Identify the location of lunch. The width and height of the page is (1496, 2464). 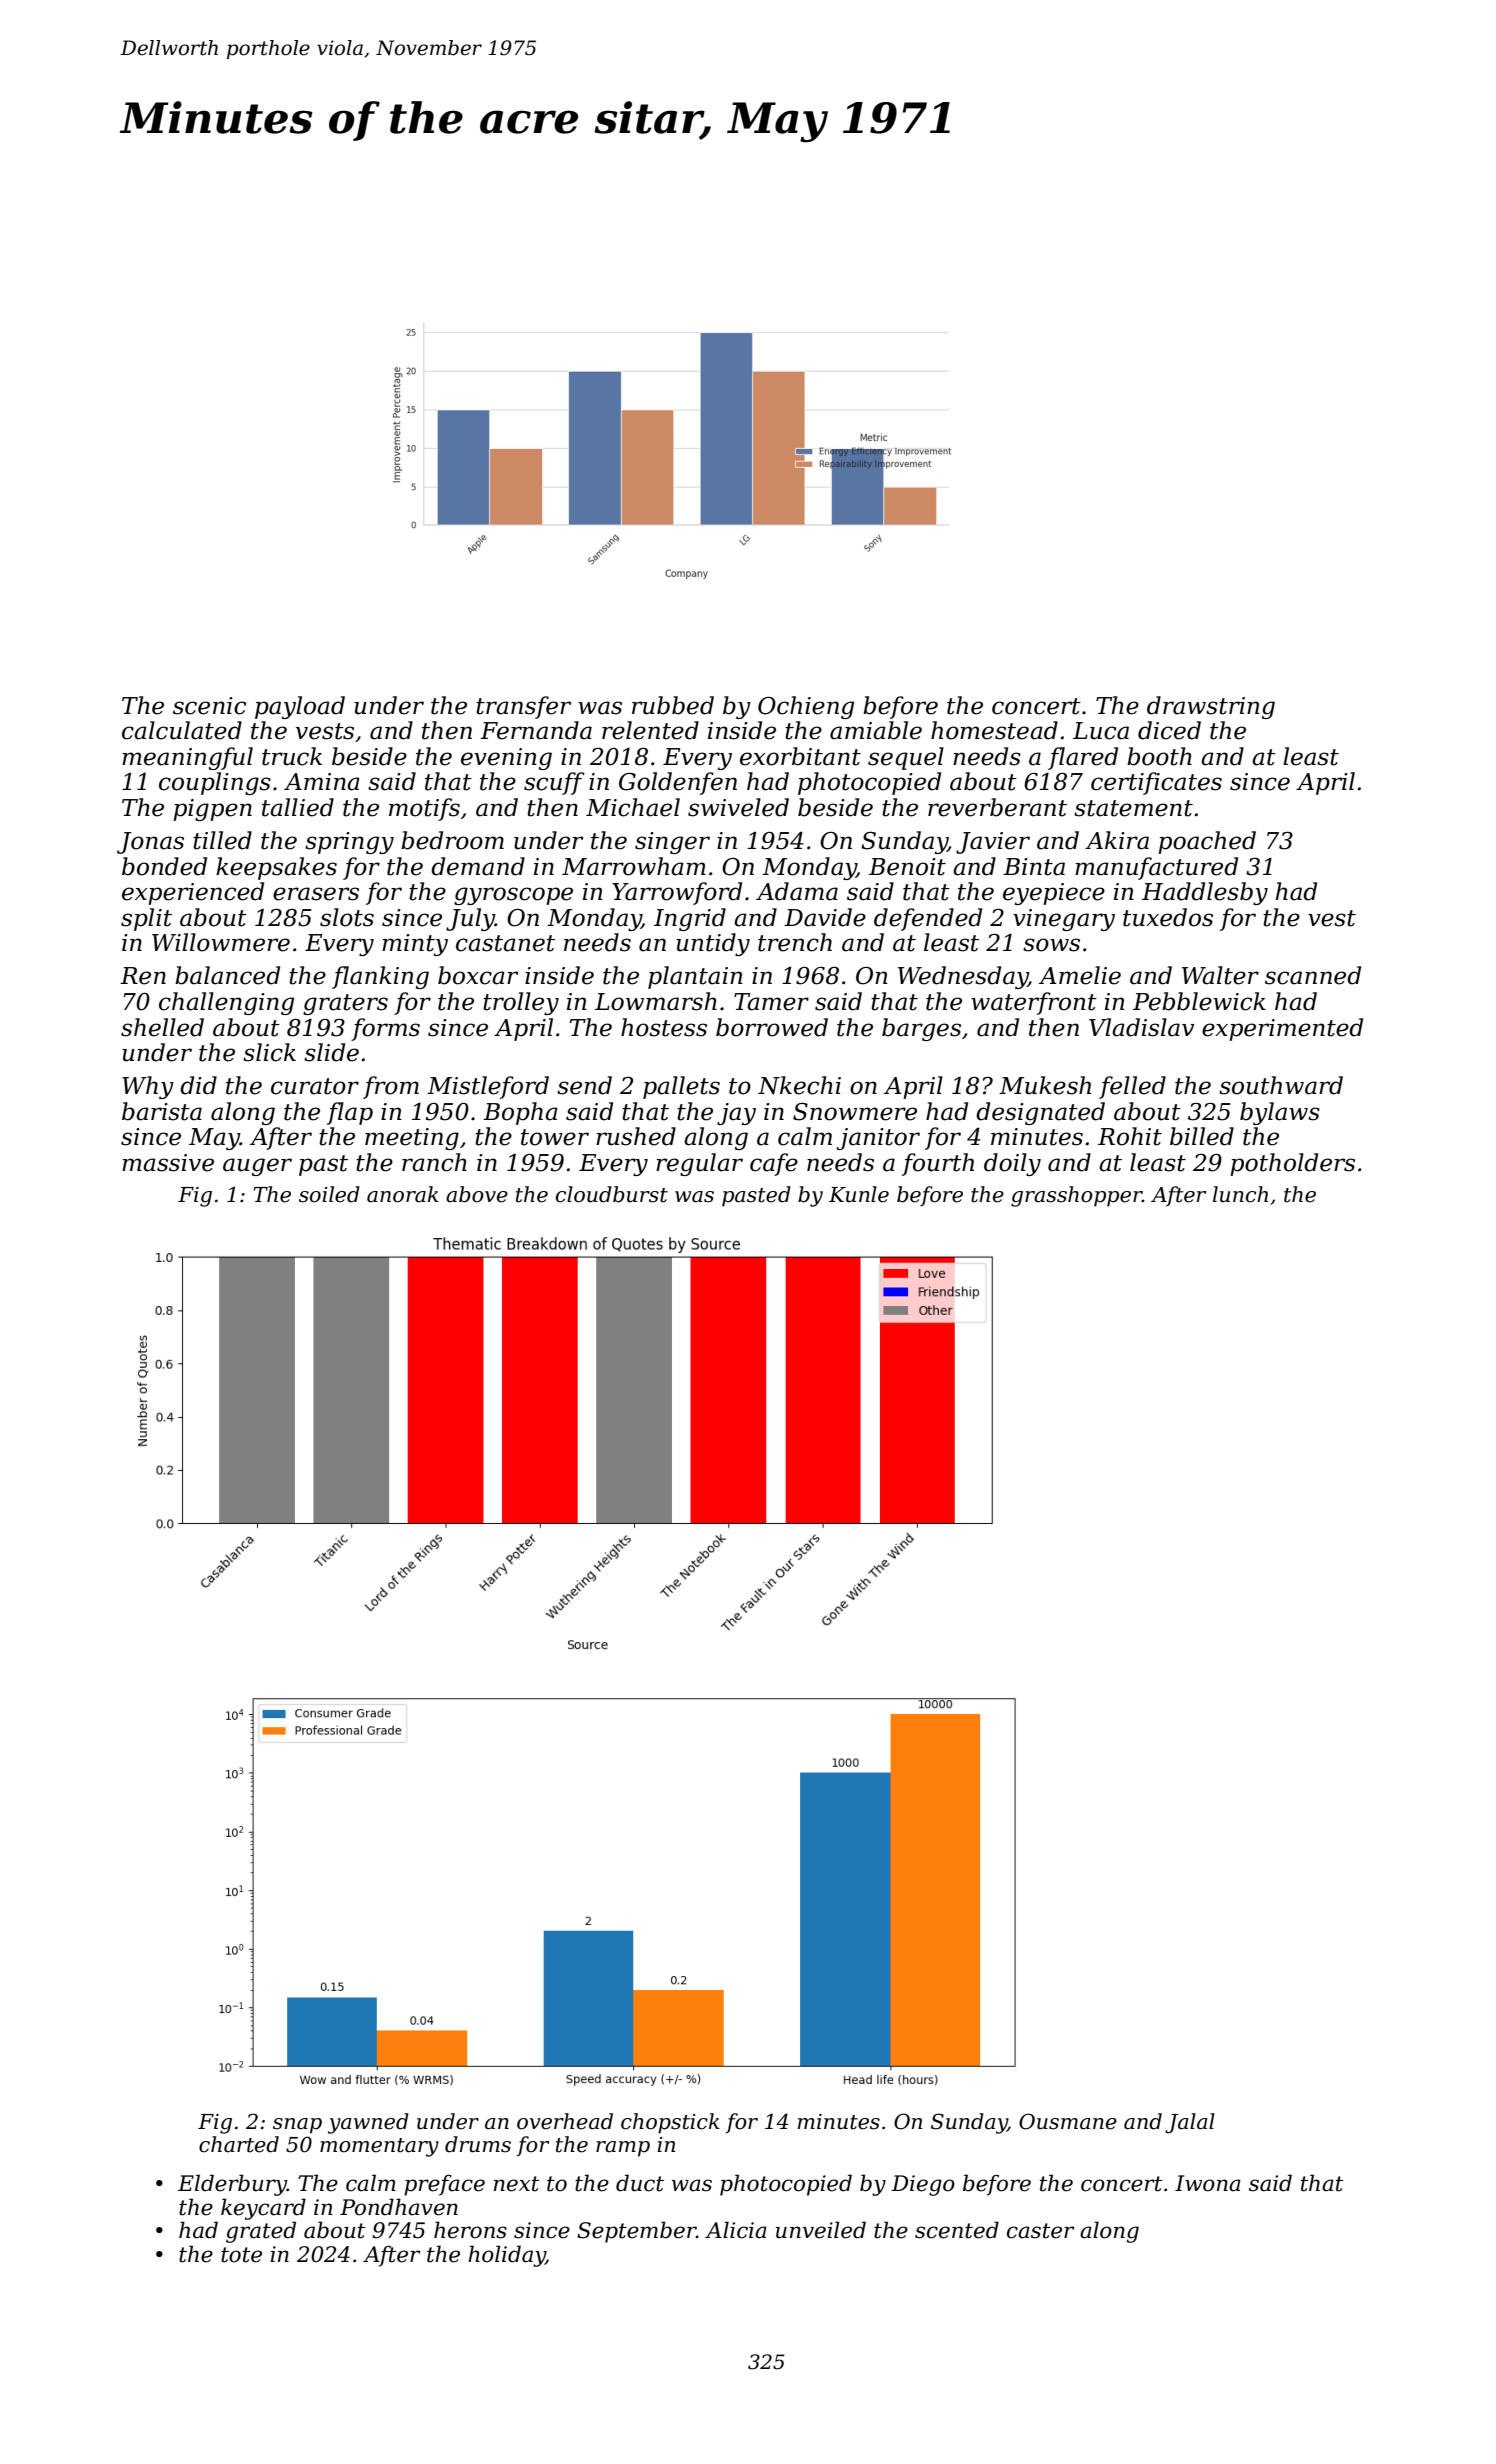
(1240, 1194).
